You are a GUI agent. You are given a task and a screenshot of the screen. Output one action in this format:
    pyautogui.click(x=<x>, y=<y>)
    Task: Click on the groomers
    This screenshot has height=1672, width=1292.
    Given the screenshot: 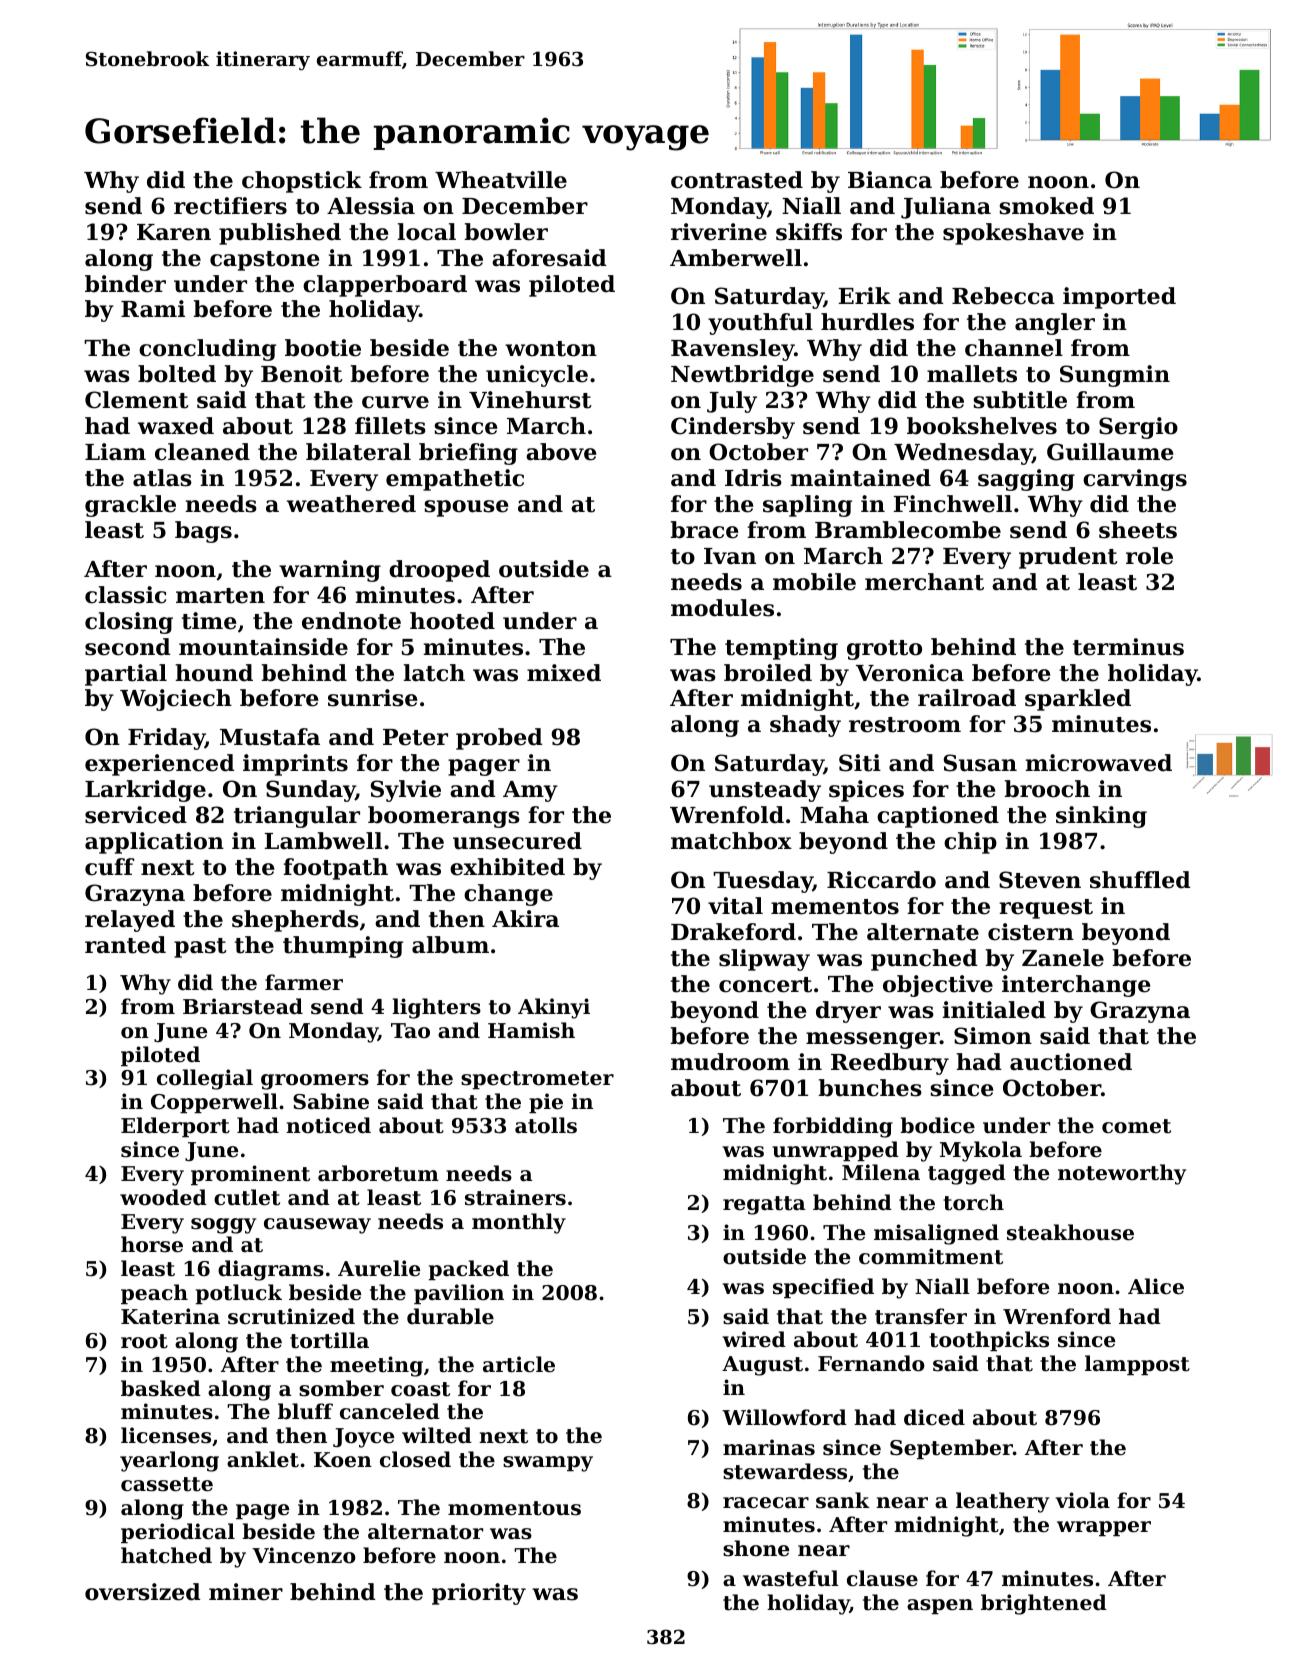 What is the action you would take?
    pyautogui.click(x=315, y=1082)
